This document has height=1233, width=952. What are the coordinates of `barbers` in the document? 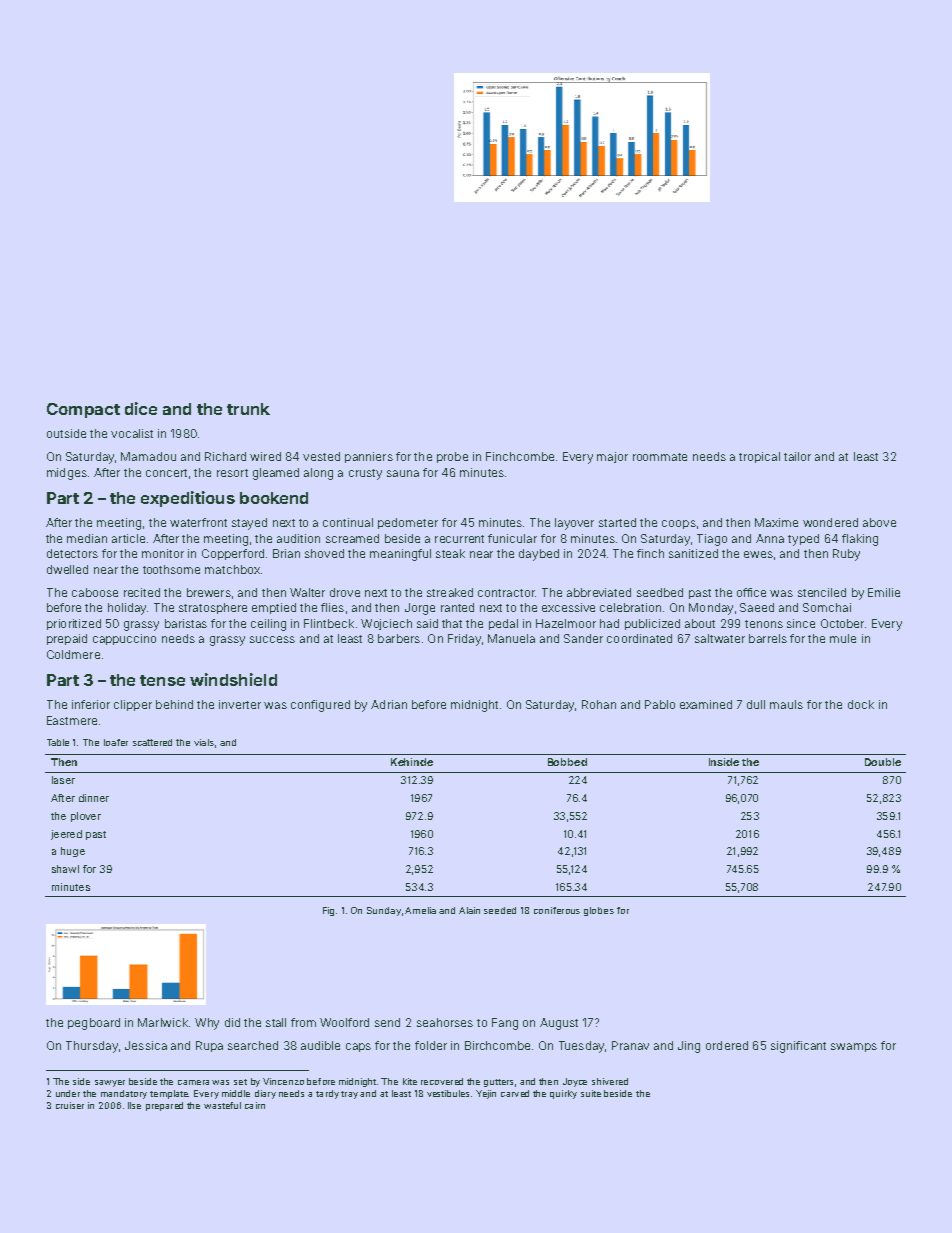 It's located at (399, 638).
